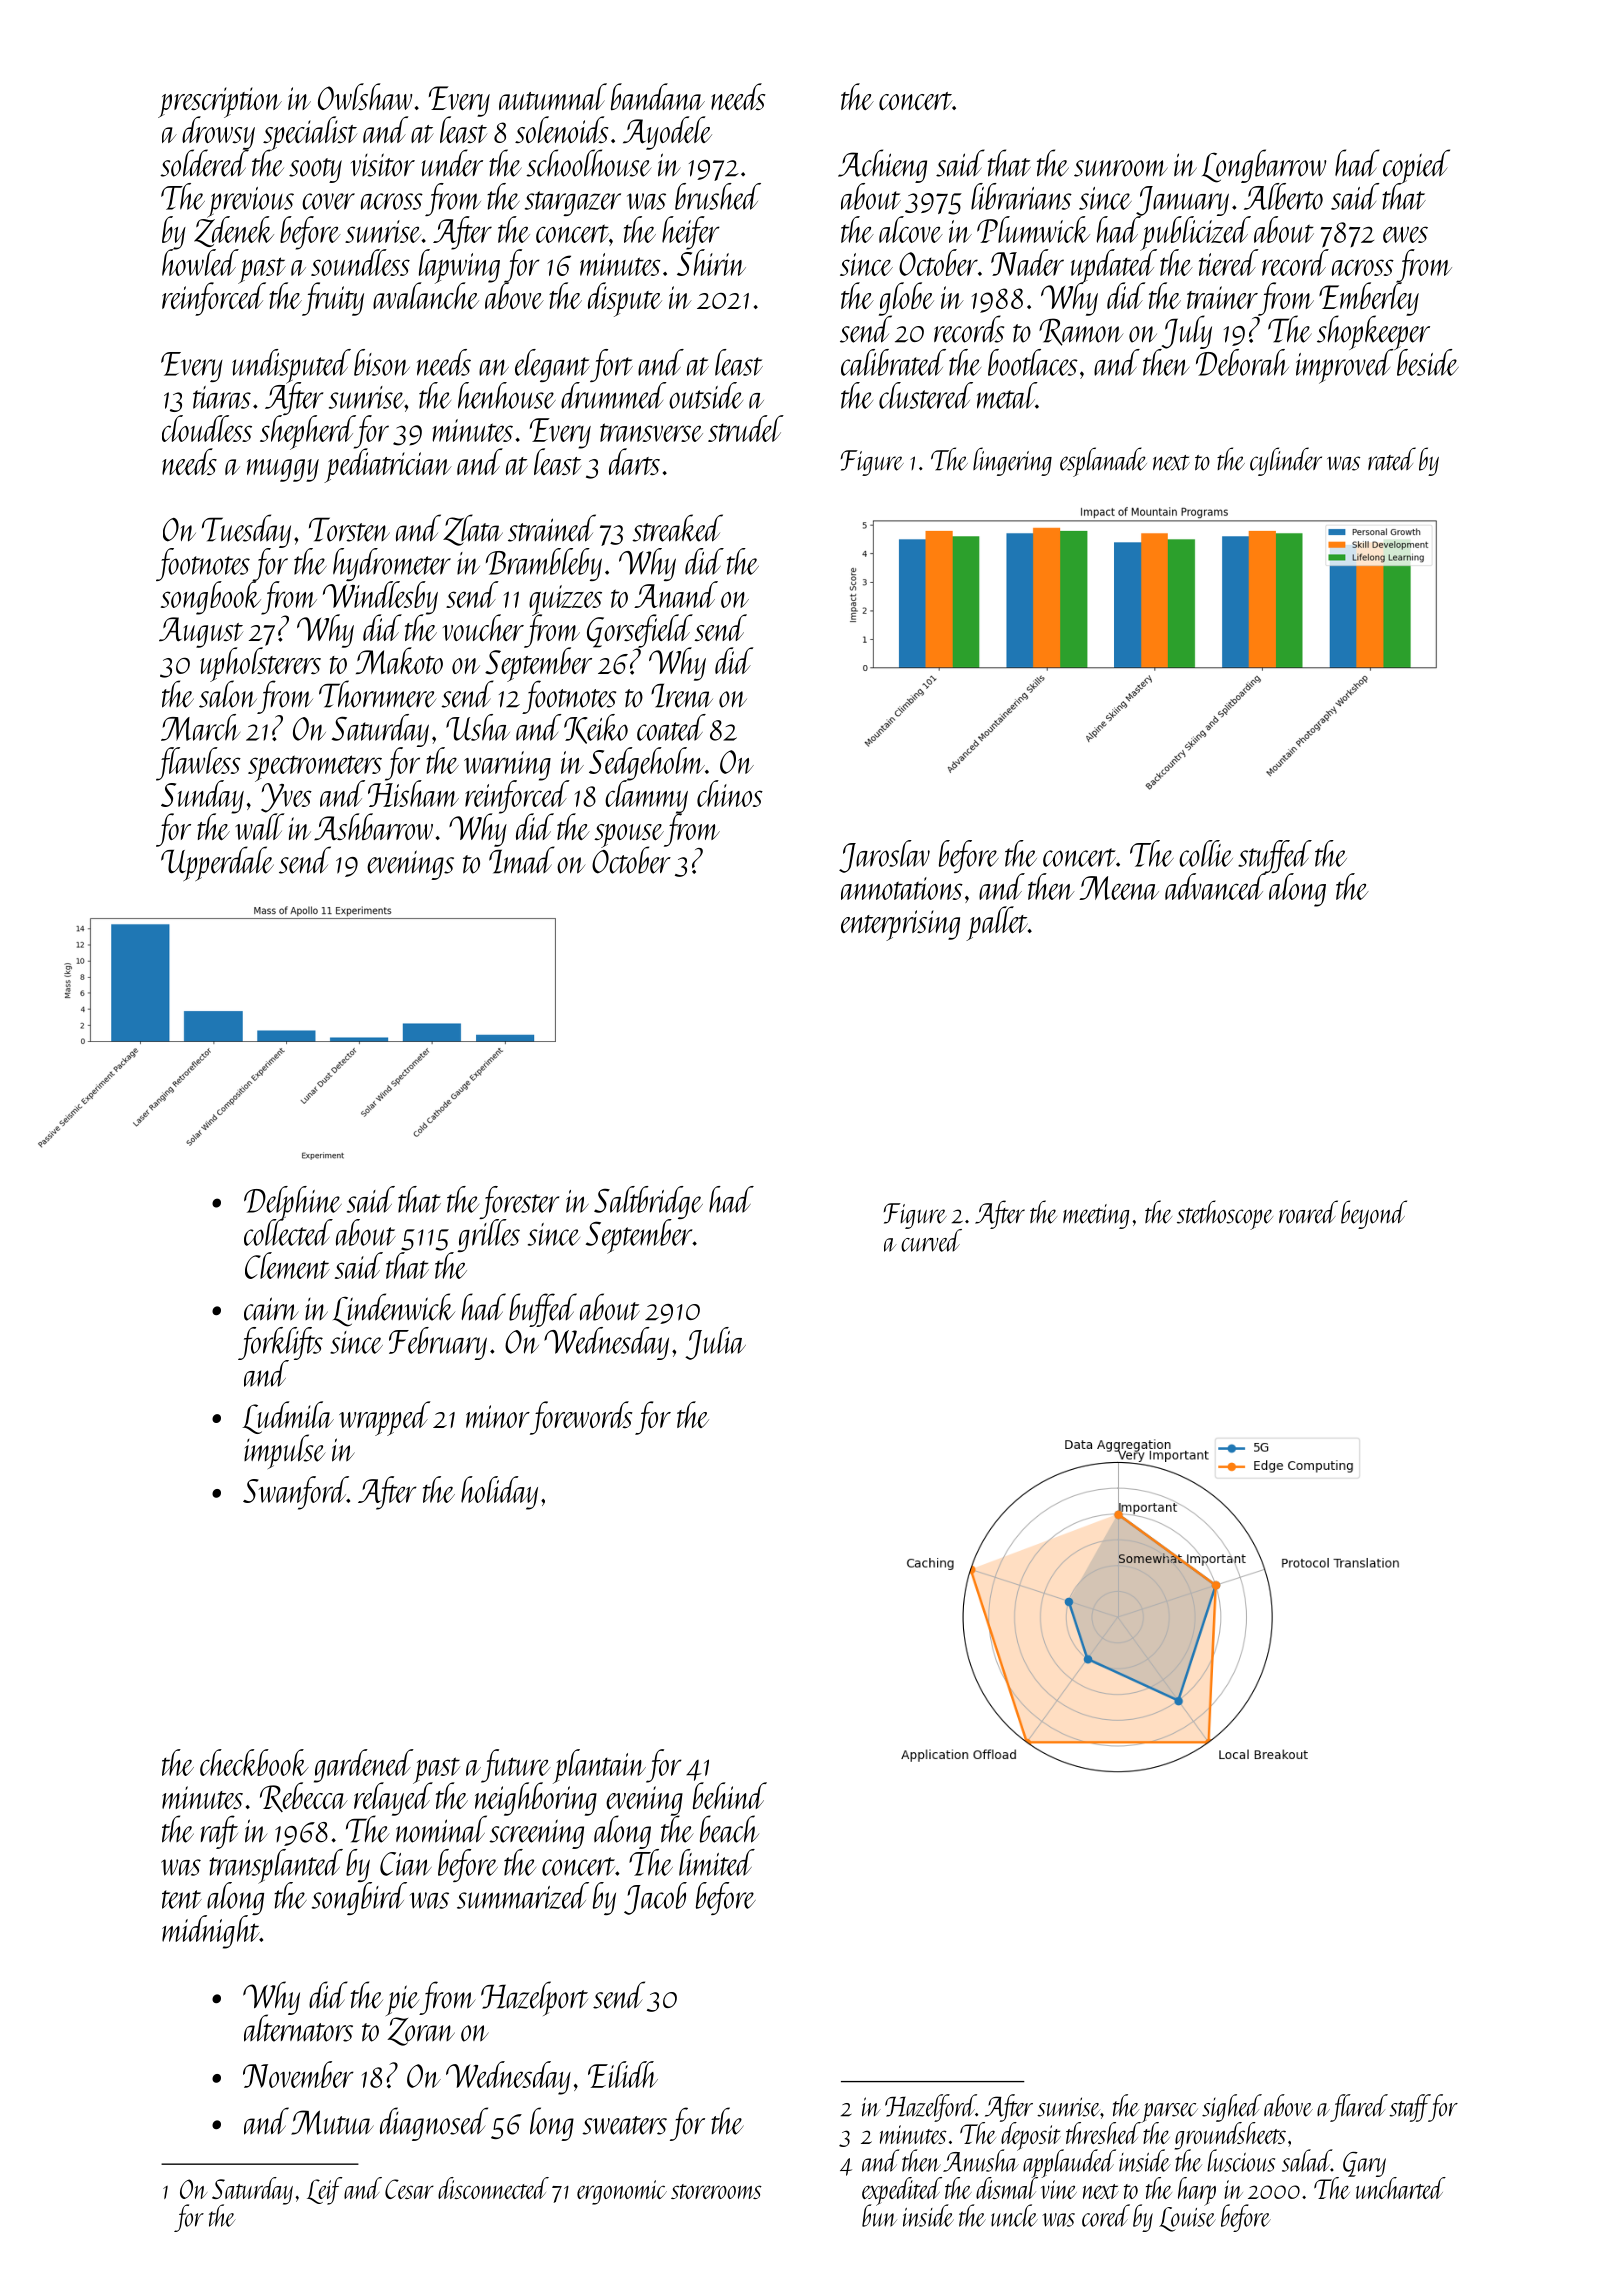  What do you see at coordinates (658, 96) in the screenshot?
I see `bandana` at bounding box center [658, 96].
